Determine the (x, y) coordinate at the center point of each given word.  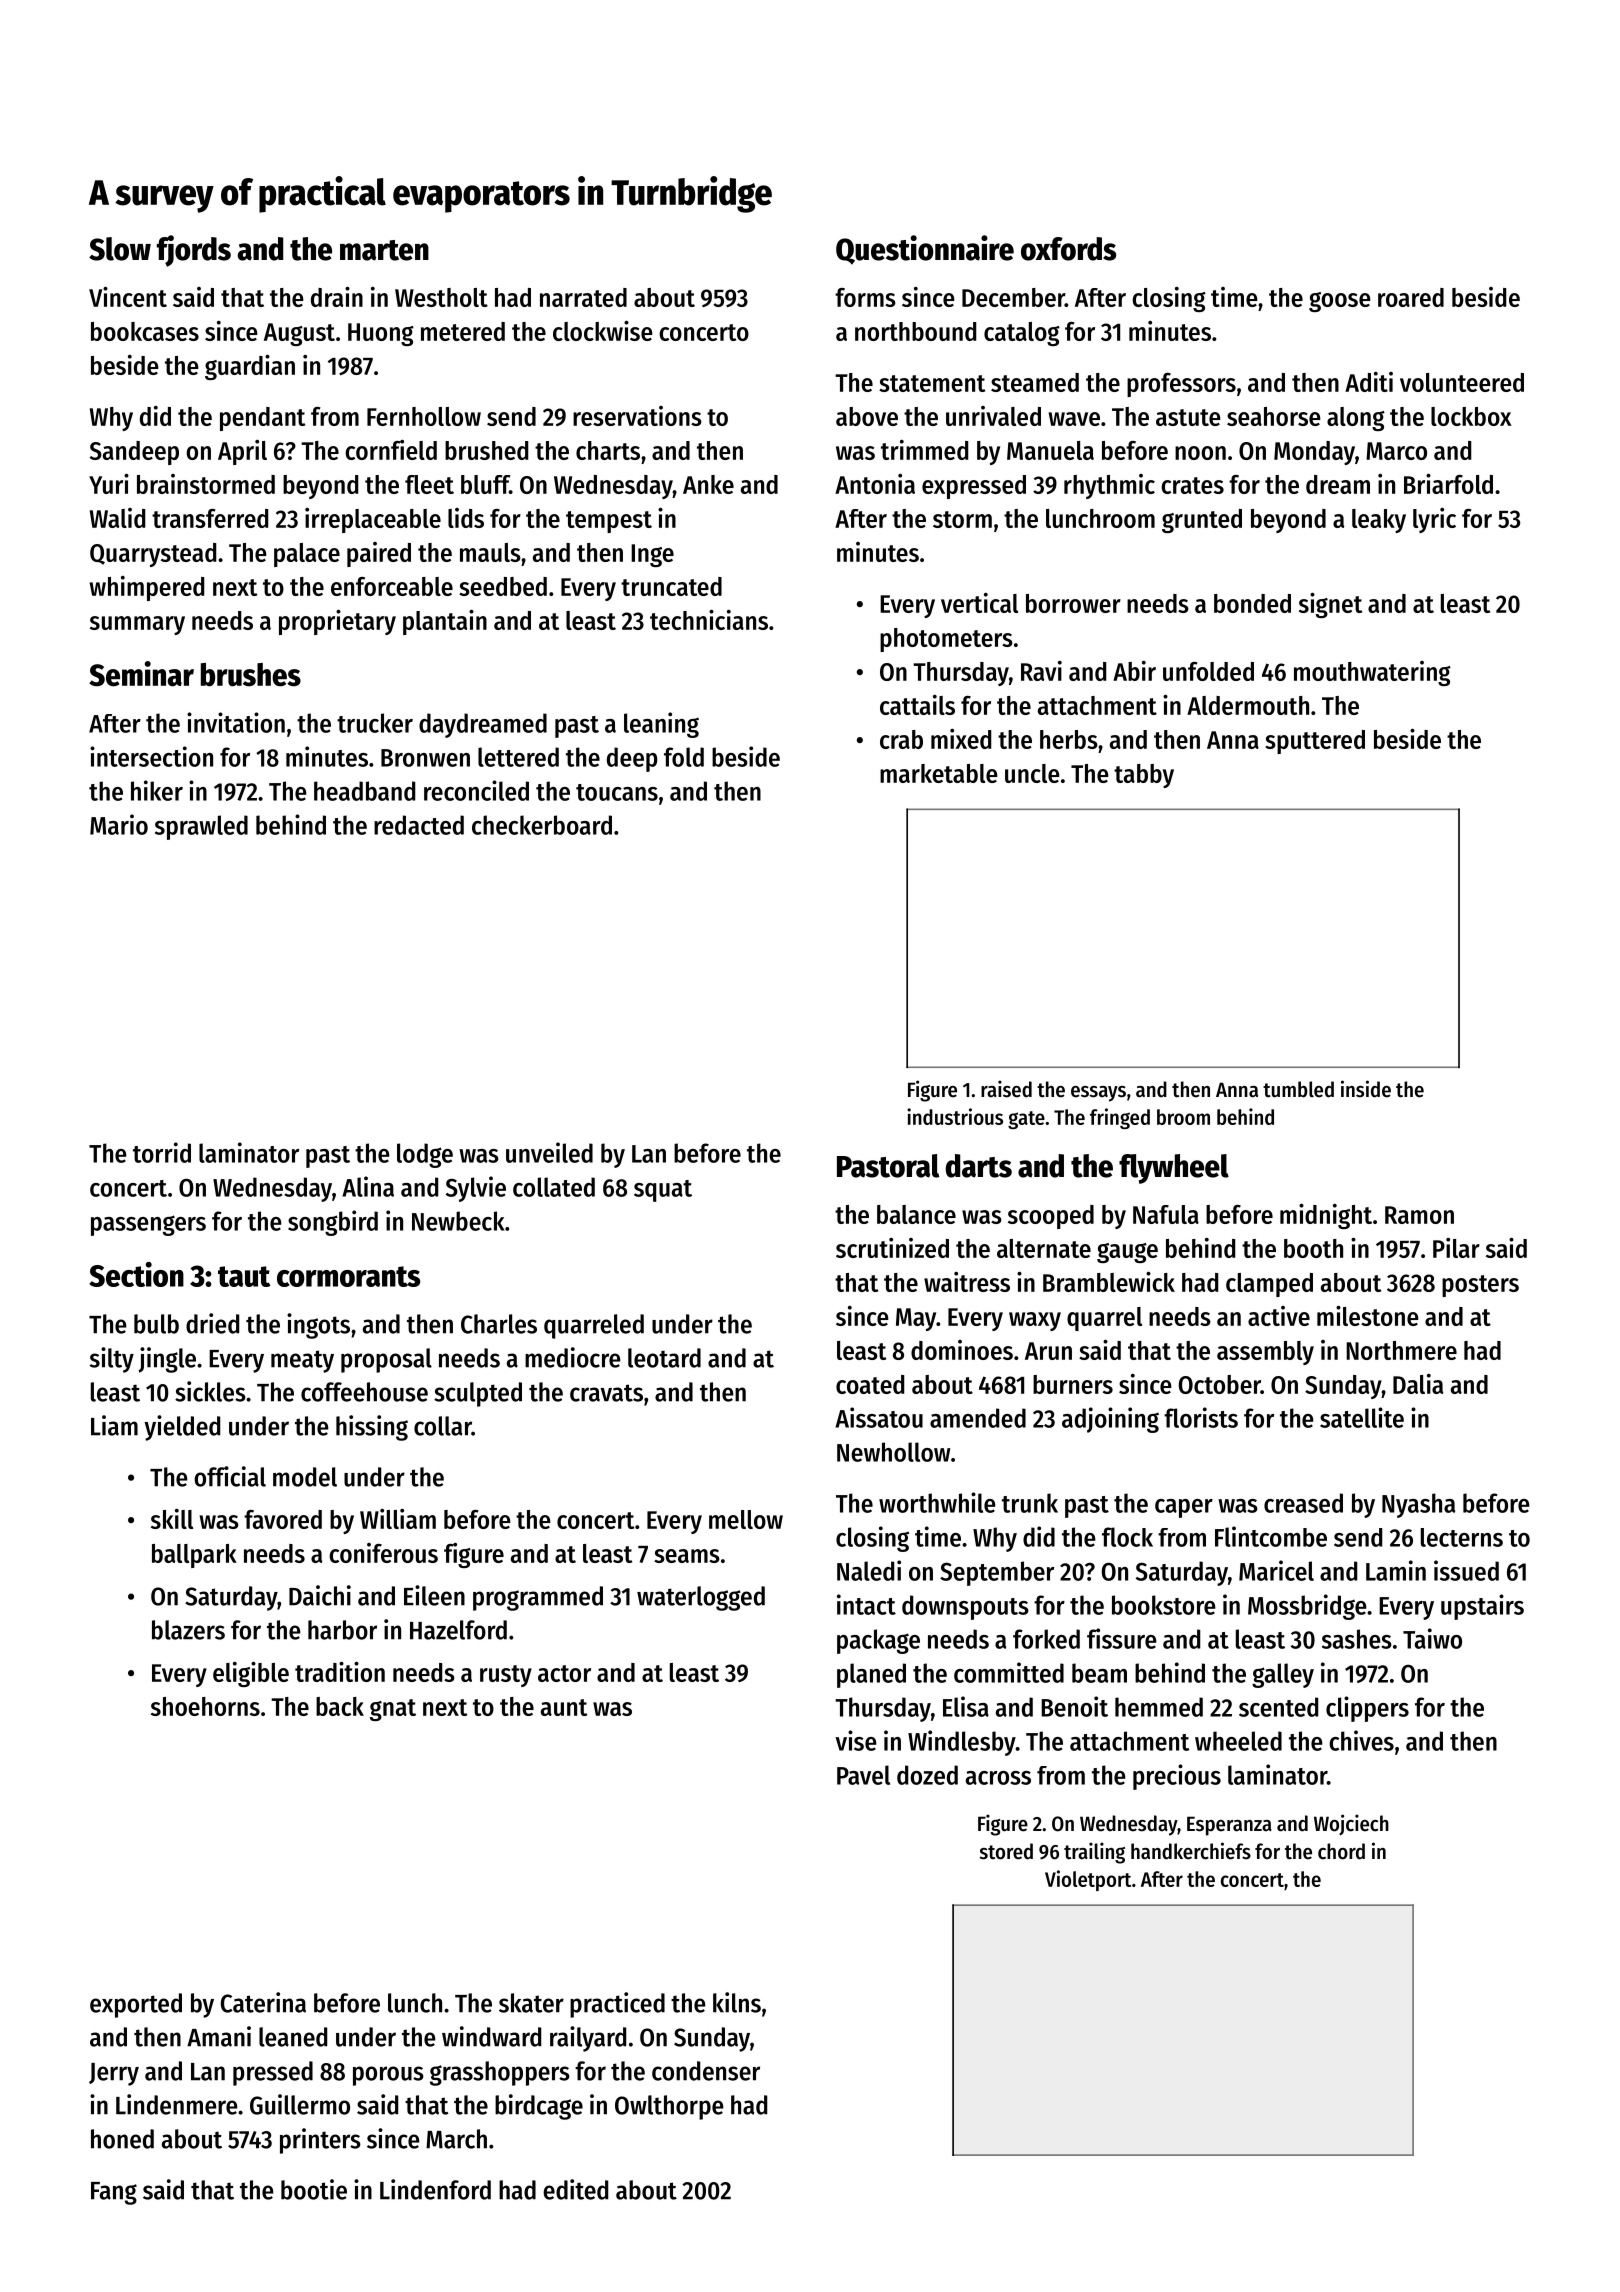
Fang (114, 2193)
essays (1098, 1094)
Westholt (441, 297)
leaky (1379, 521)
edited (575, 2189)
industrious (955, 1116)
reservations (637, 416)
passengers (148, 1225)
